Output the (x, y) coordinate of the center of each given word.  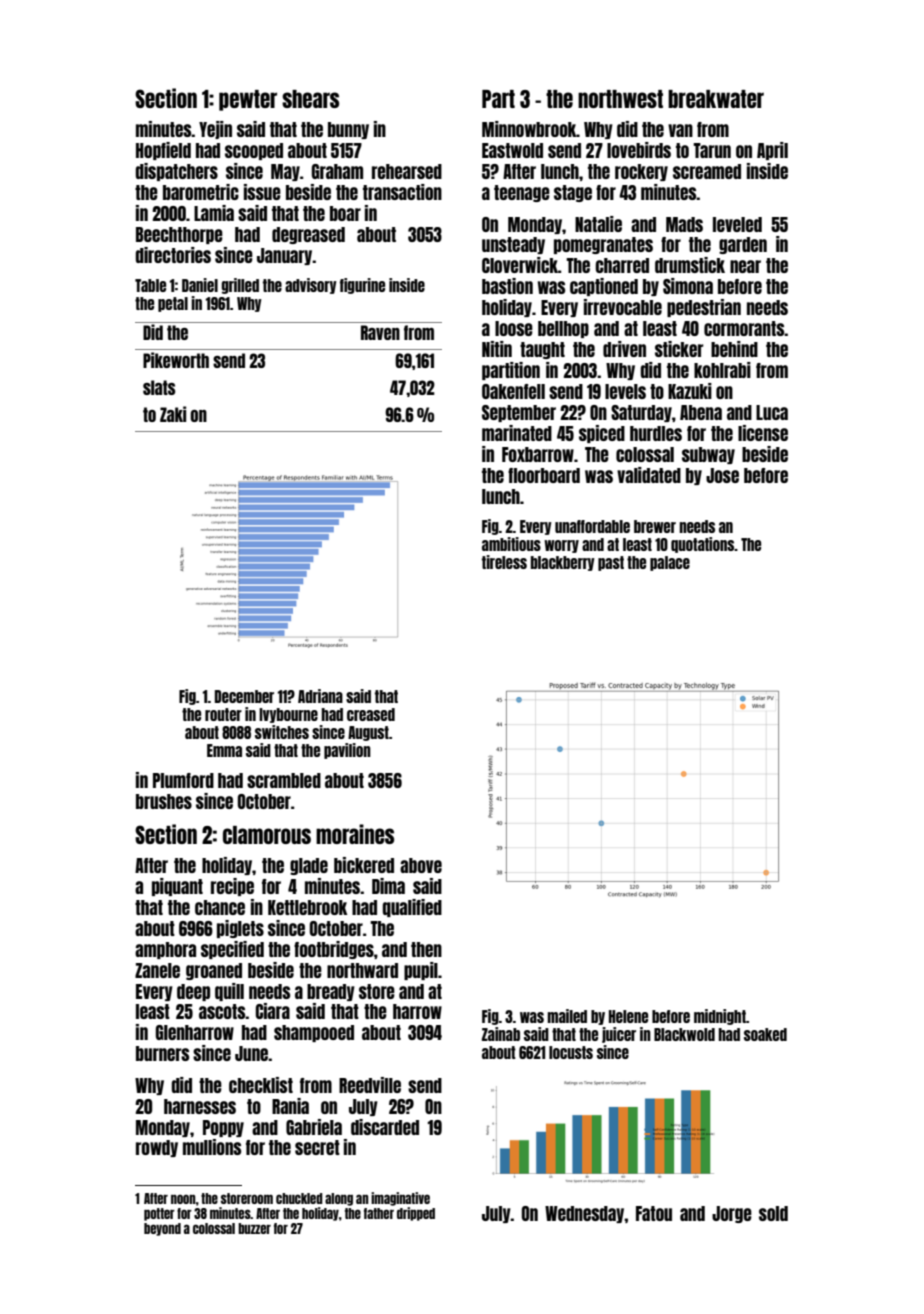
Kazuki (690, 391)
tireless (504, 562)
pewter (248, 100)
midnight (720, 1017)
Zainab (501, 1034)
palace (670, 563)
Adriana (320, 696)
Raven (380, 332)
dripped (416, 1214)
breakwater (716, 99)
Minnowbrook (529, 129)
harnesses (200, 1106)
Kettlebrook (307, 907)
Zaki (173, 414)
